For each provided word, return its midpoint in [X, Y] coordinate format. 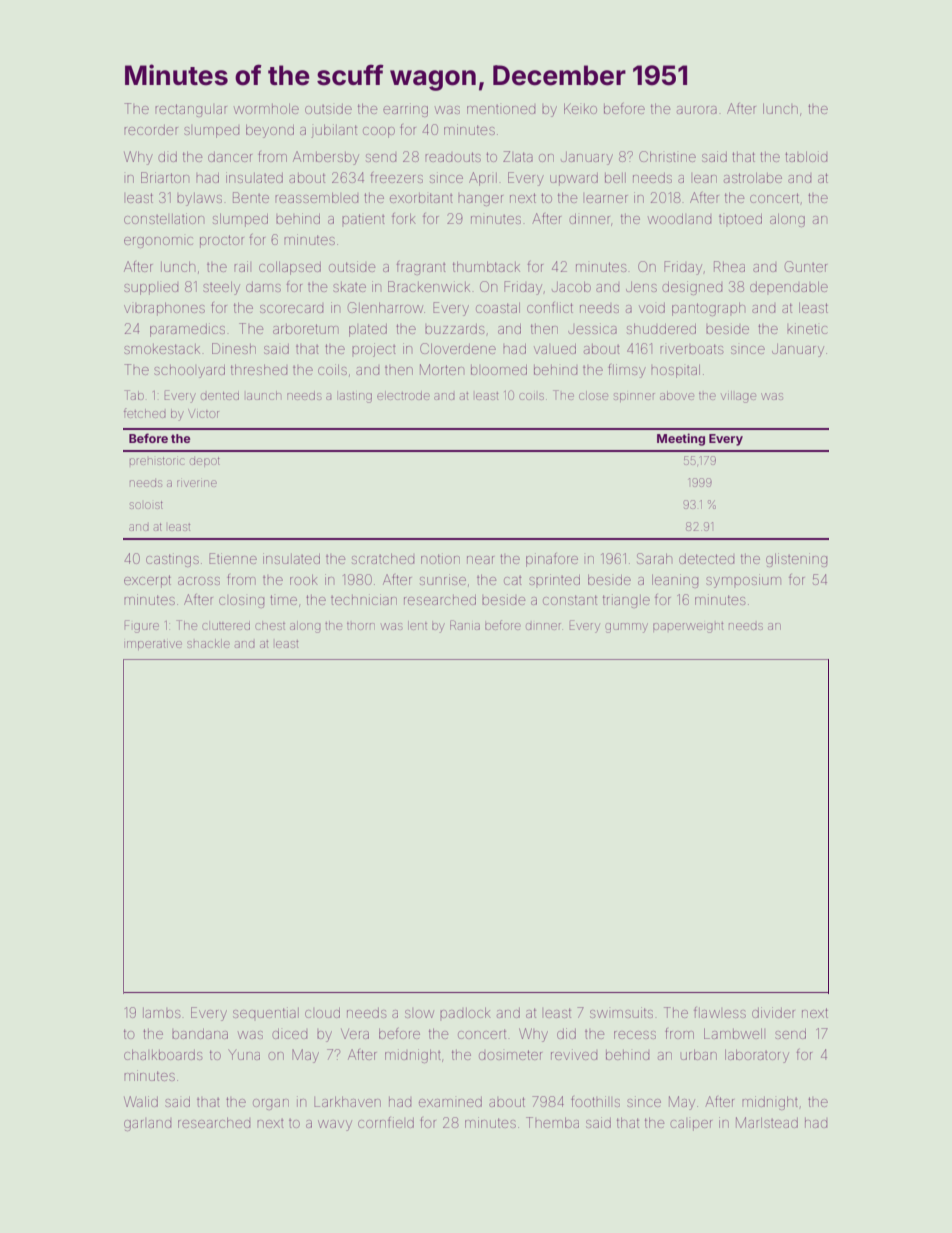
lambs [161, 1013]
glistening [796, 560]
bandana [200, 1034]
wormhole [266, 108]
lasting [356, 397]
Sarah [654, 558]
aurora [697, 110]
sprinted [554, 579]
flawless [720, 1012]
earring [405, 110]
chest [270, 626]
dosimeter [510, 1055]
